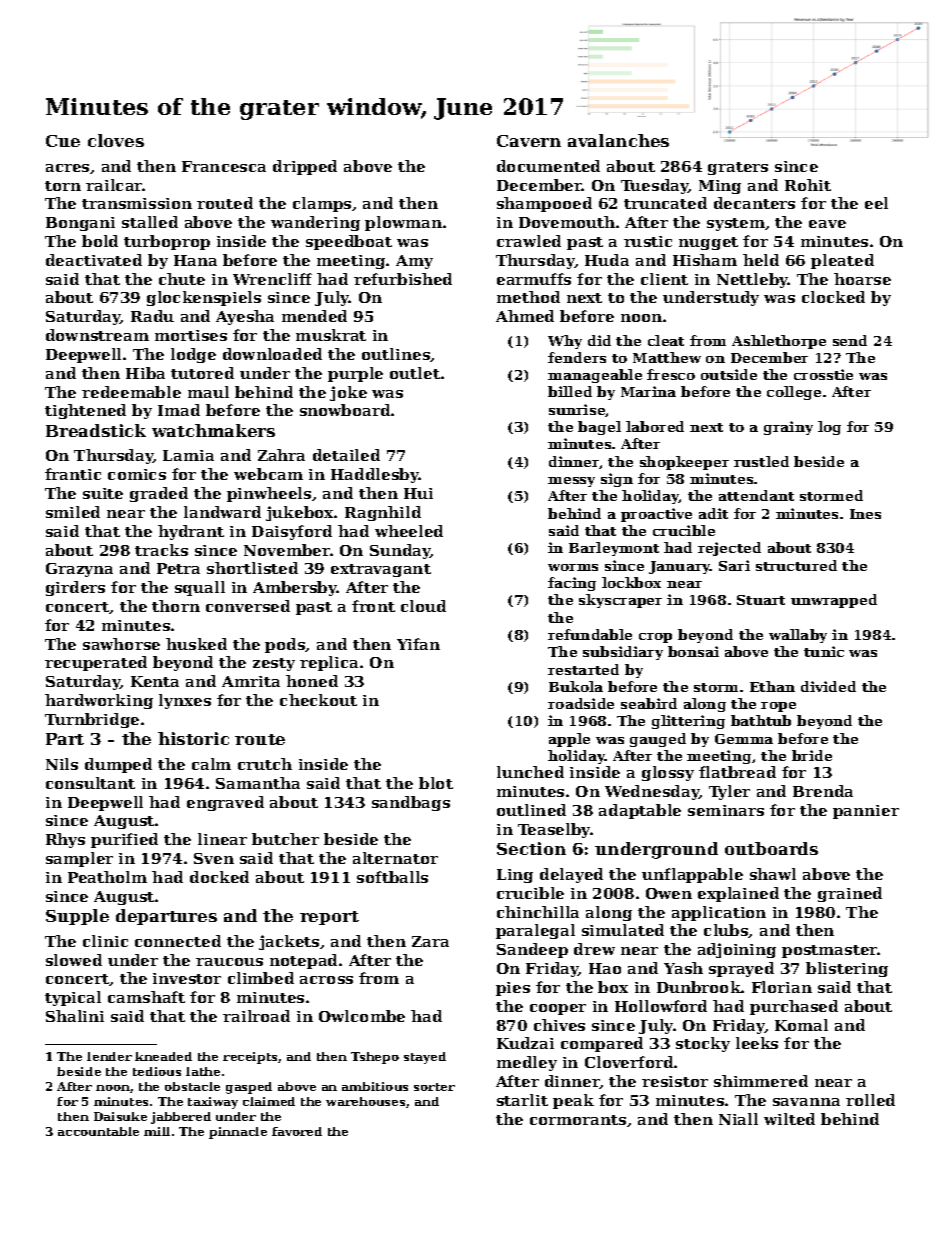 The image size is (952, 1233). Describe the element at coordinates (109, 1056) in the image. I see `lender` at that location.
